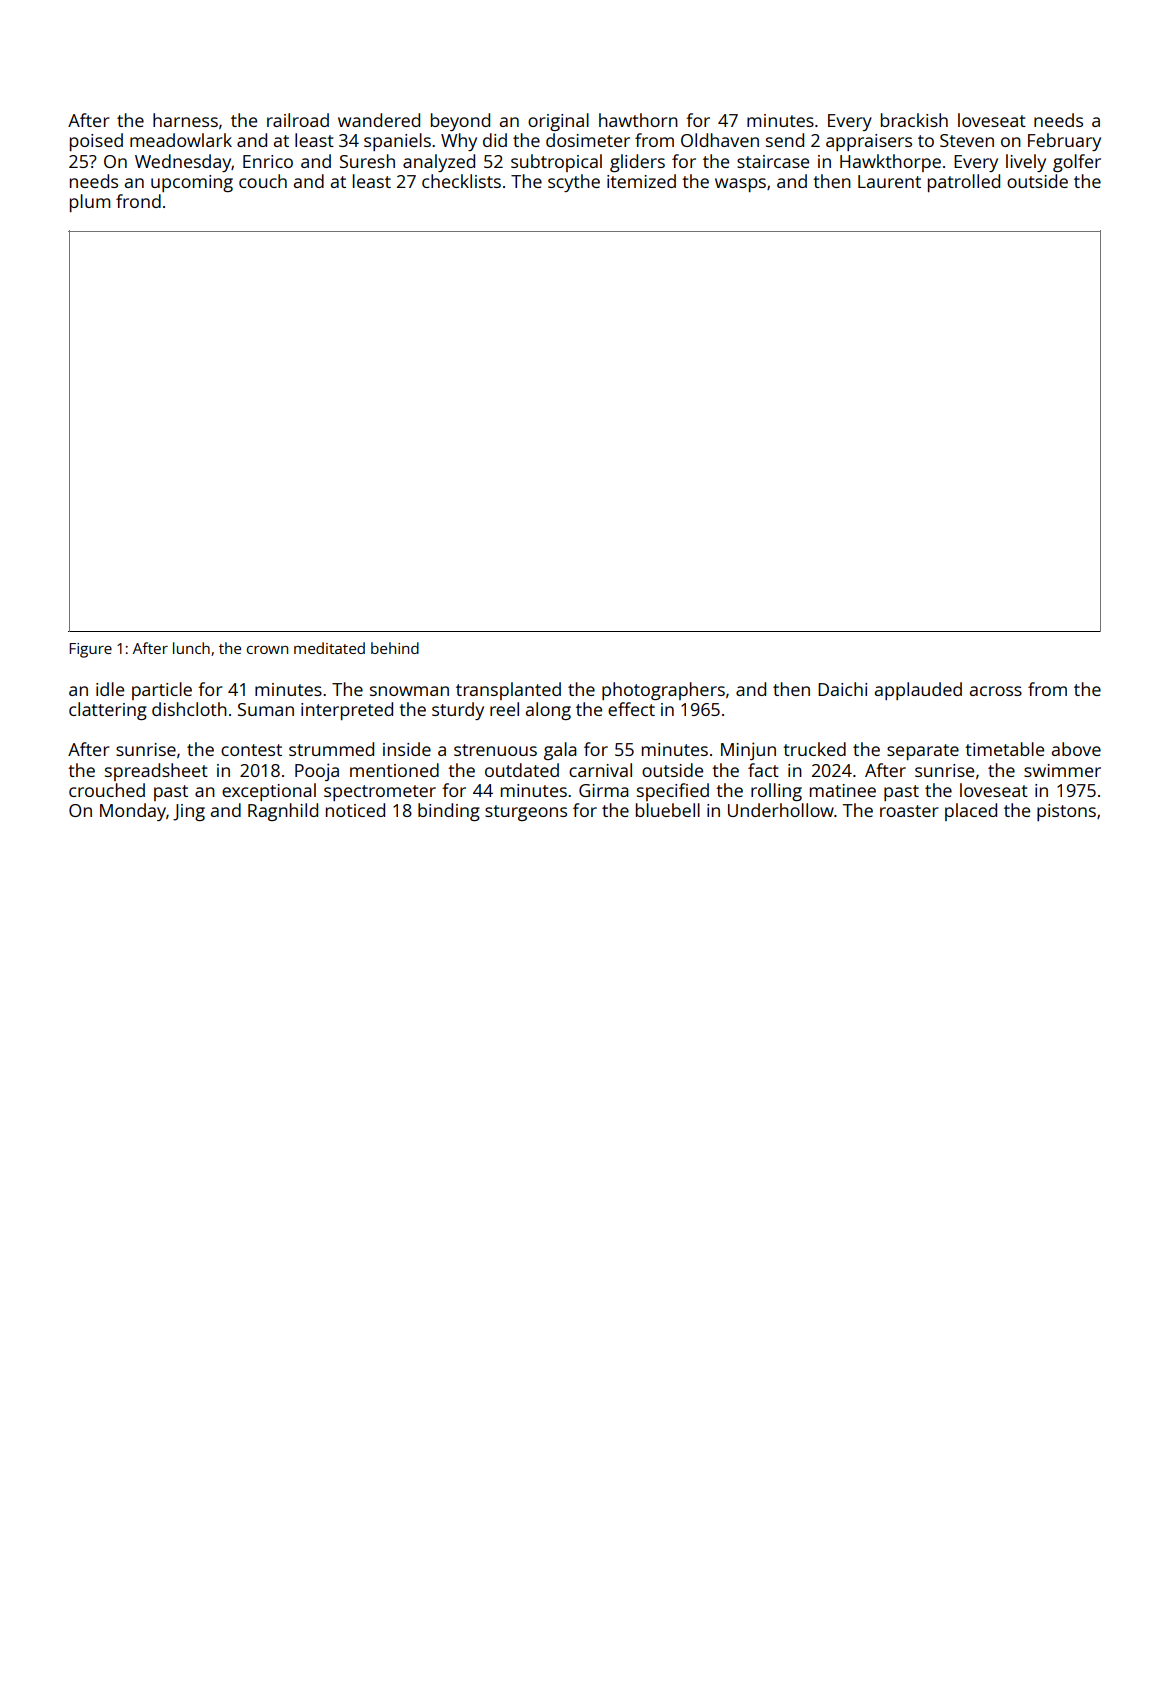 This screenshot has height=1695, width=1170. I want to click on patrolled, so click(964, 183).
